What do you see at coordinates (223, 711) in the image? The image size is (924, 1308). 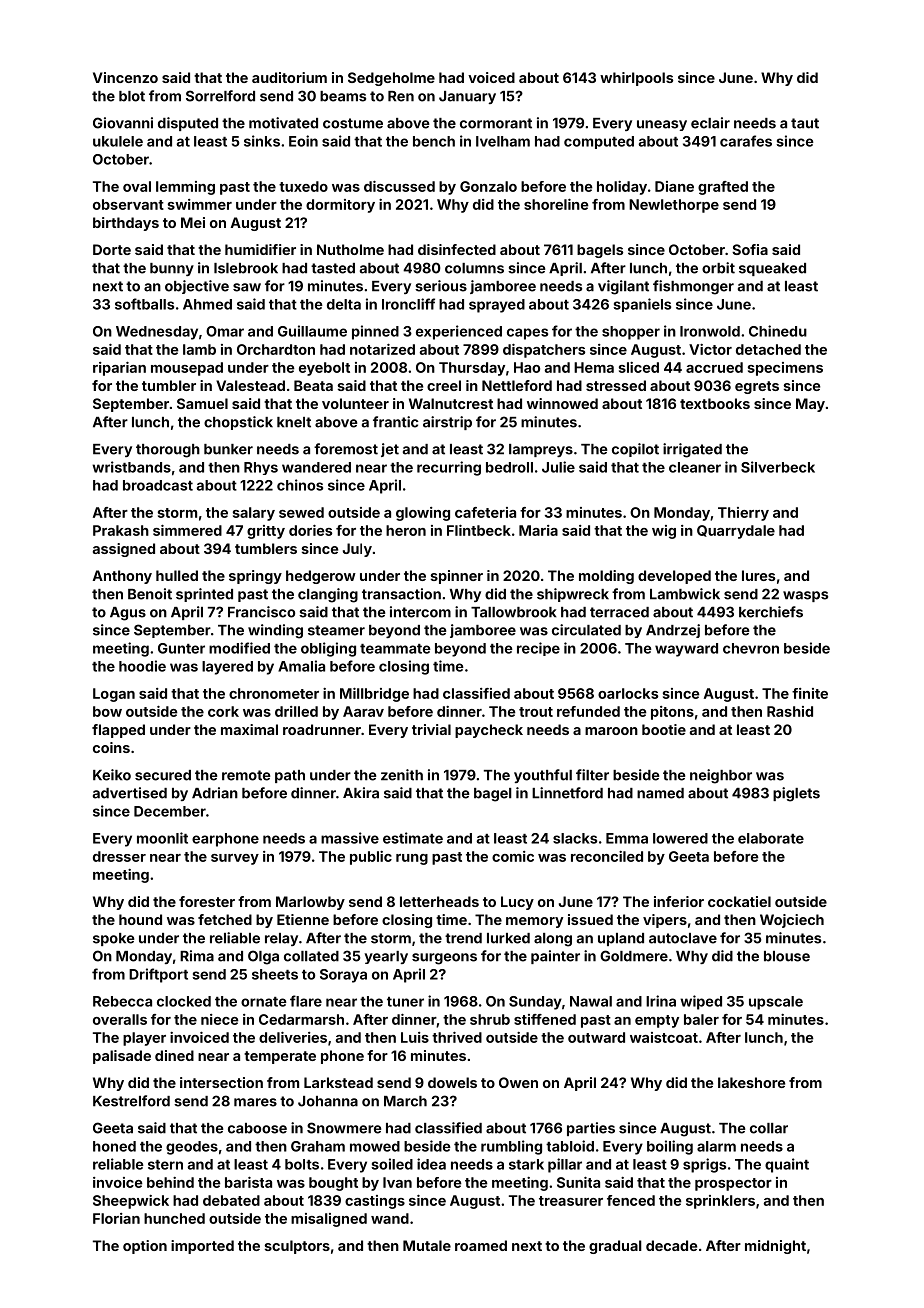 I see `cork` at bounding box center [223, 711].
